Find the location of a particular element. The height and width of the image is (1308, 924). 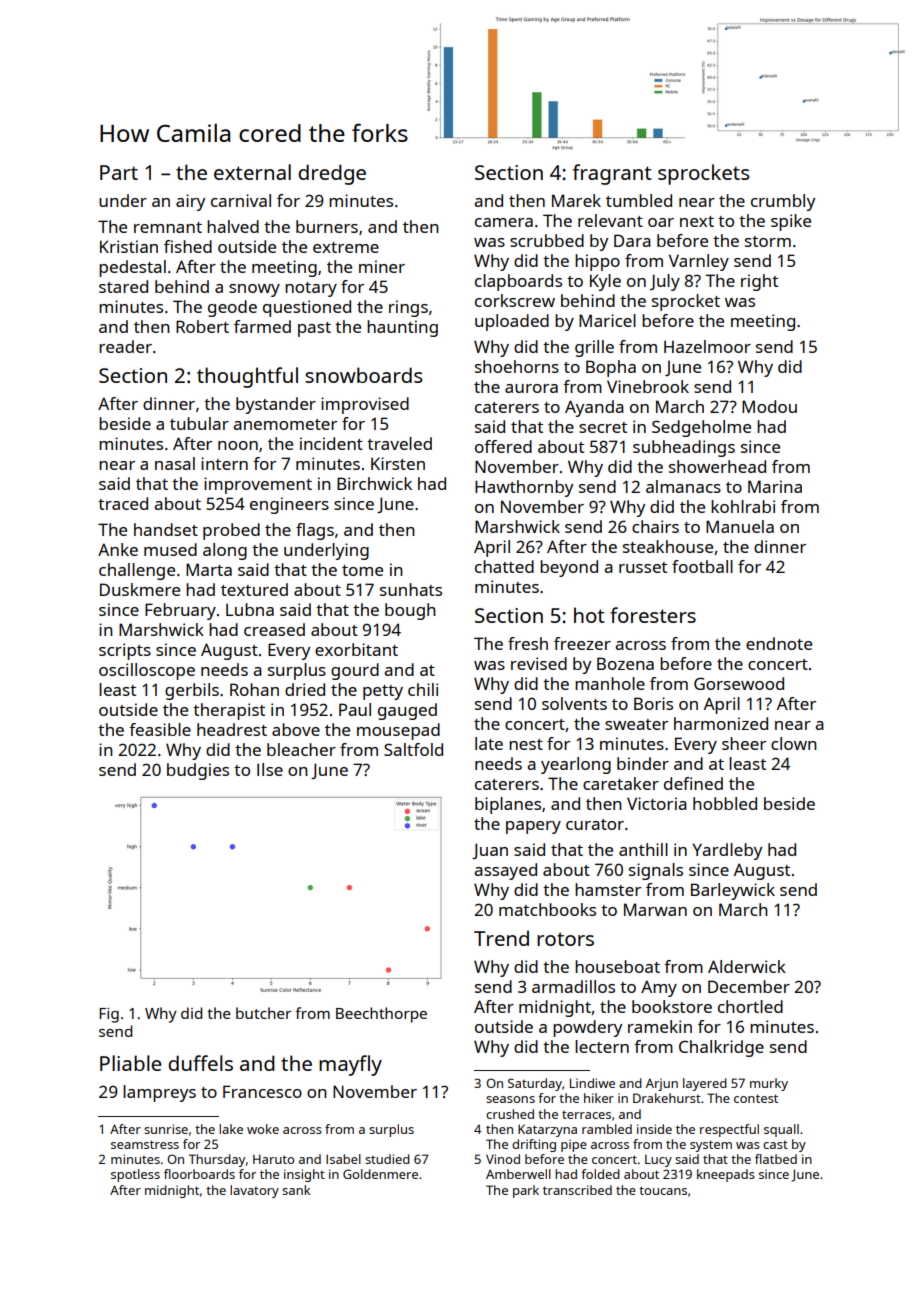

Vinebrook is located at coordinates (648, 386).
